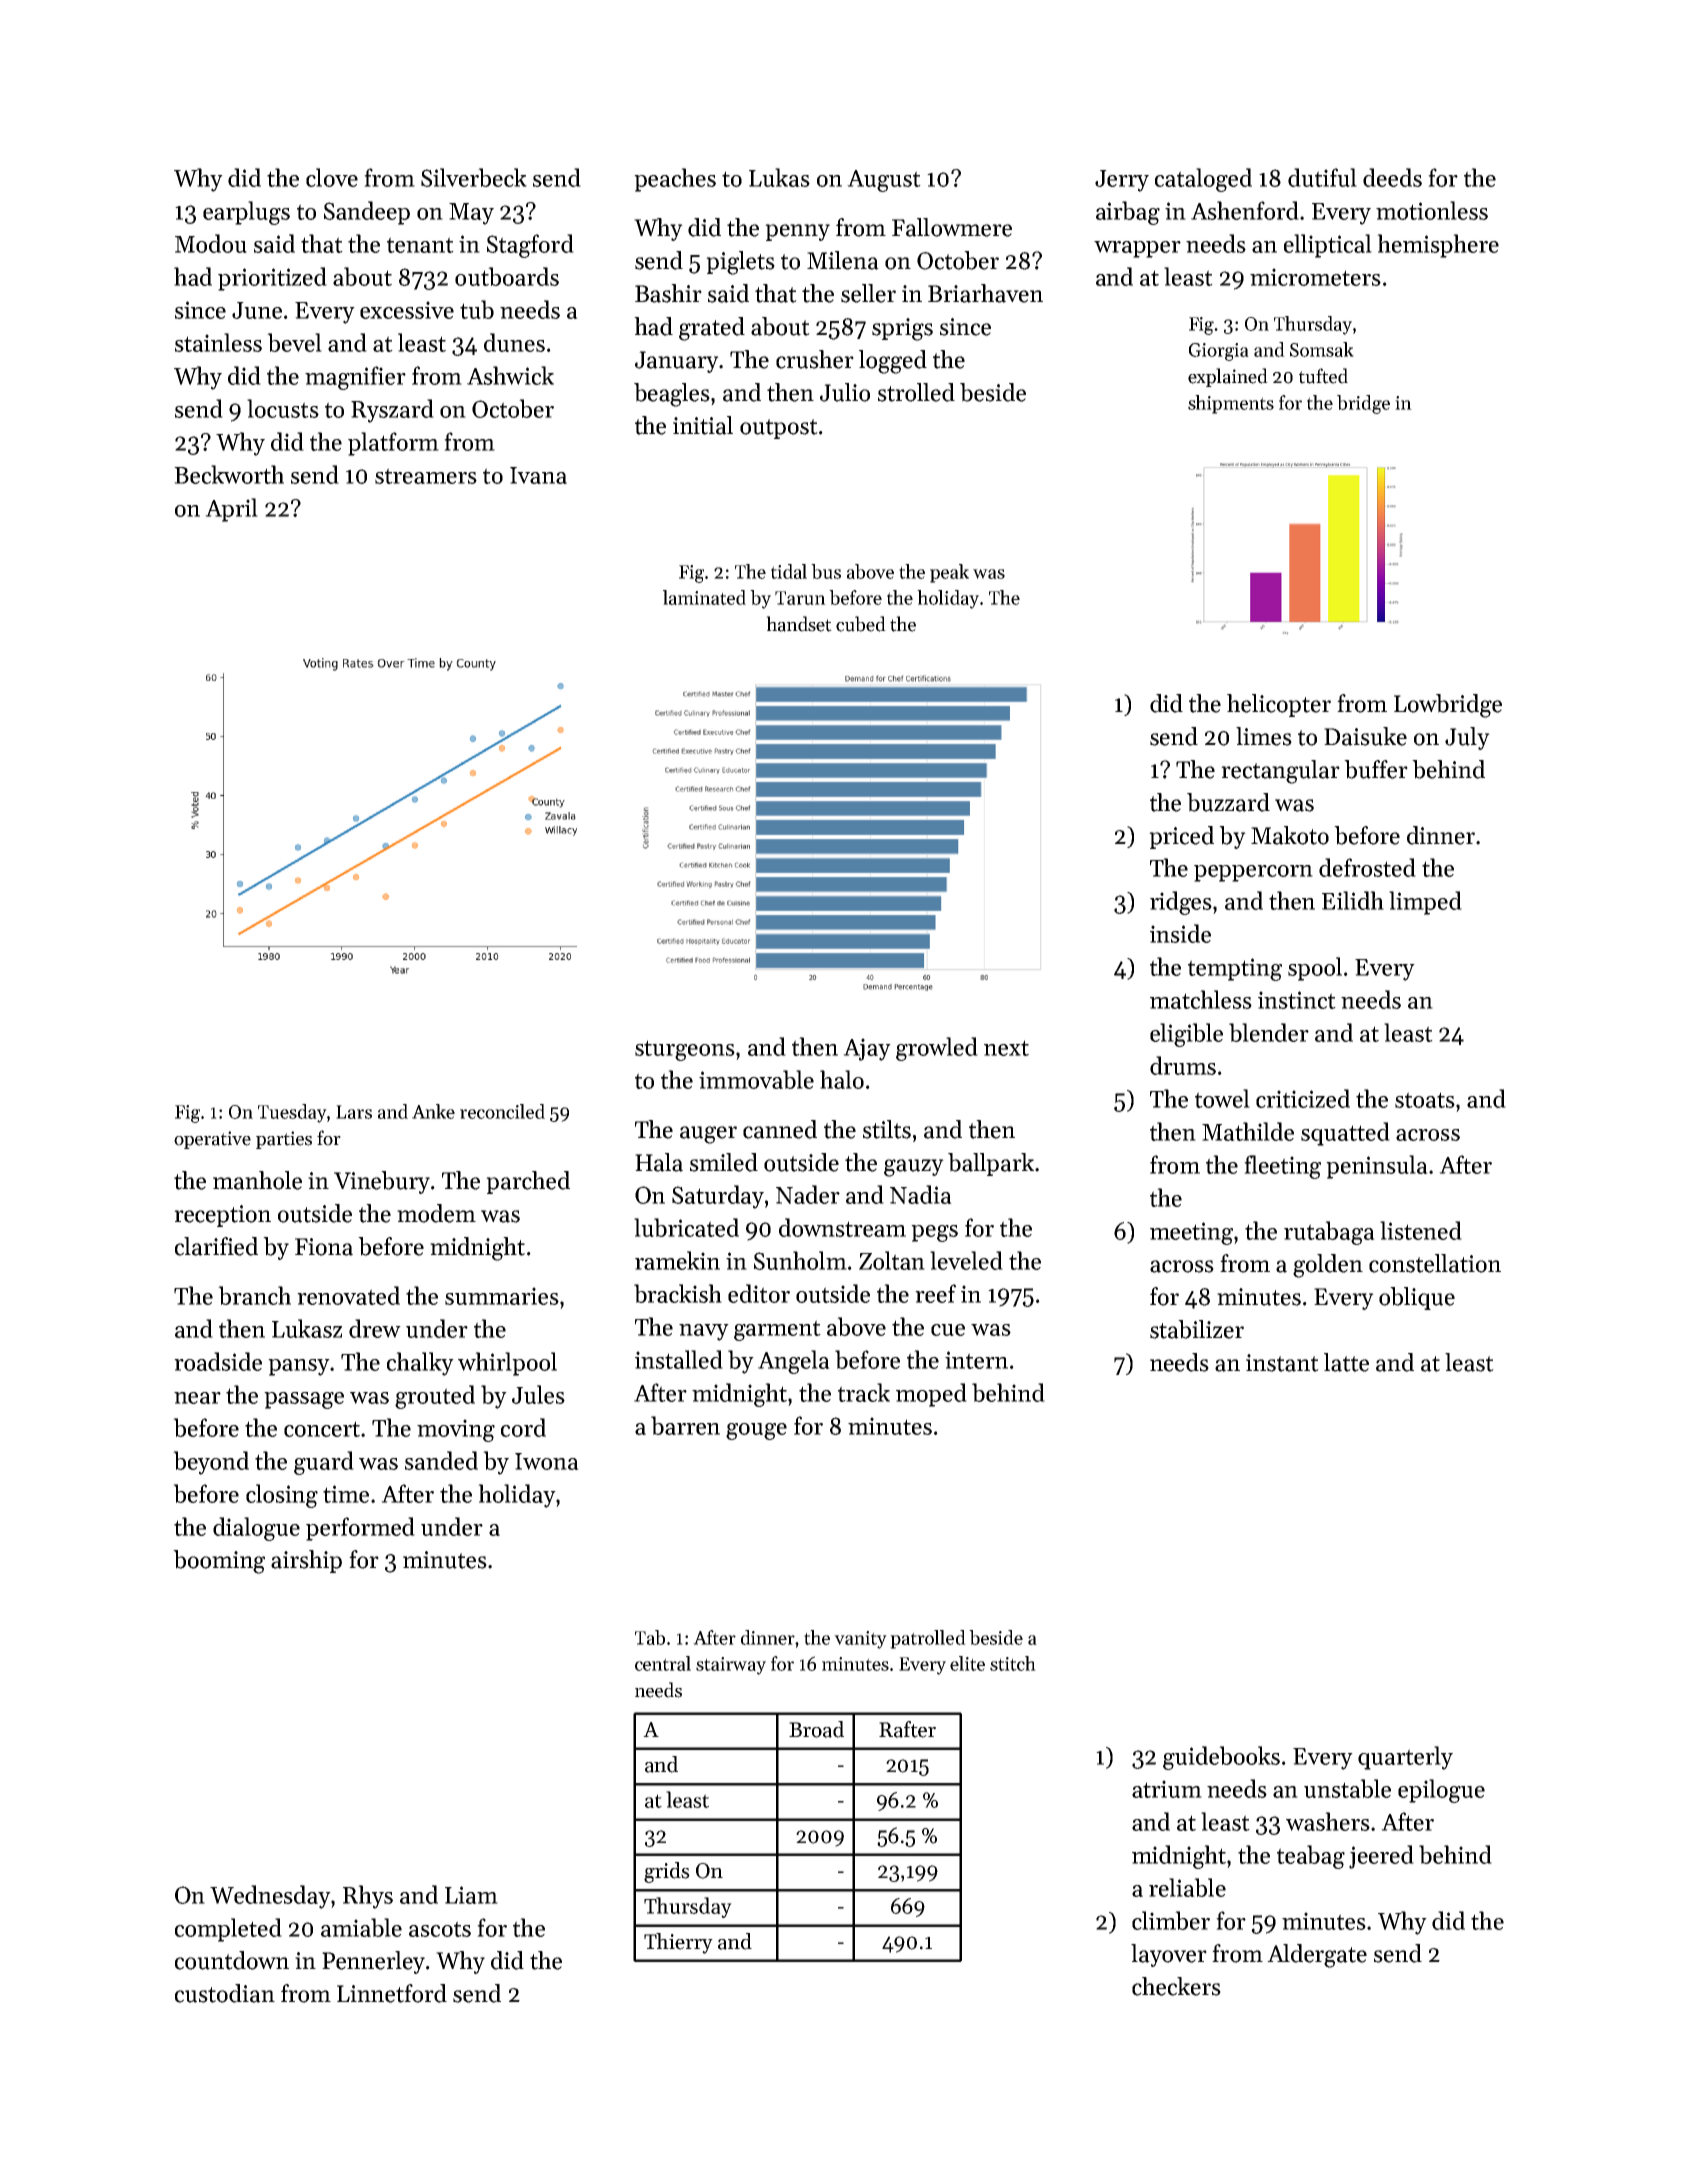 The width and height of the screenshot is (1683, 2178). Describe the element at coordinates (218, 342) in the screenshot. I see `stainless` at that location.
